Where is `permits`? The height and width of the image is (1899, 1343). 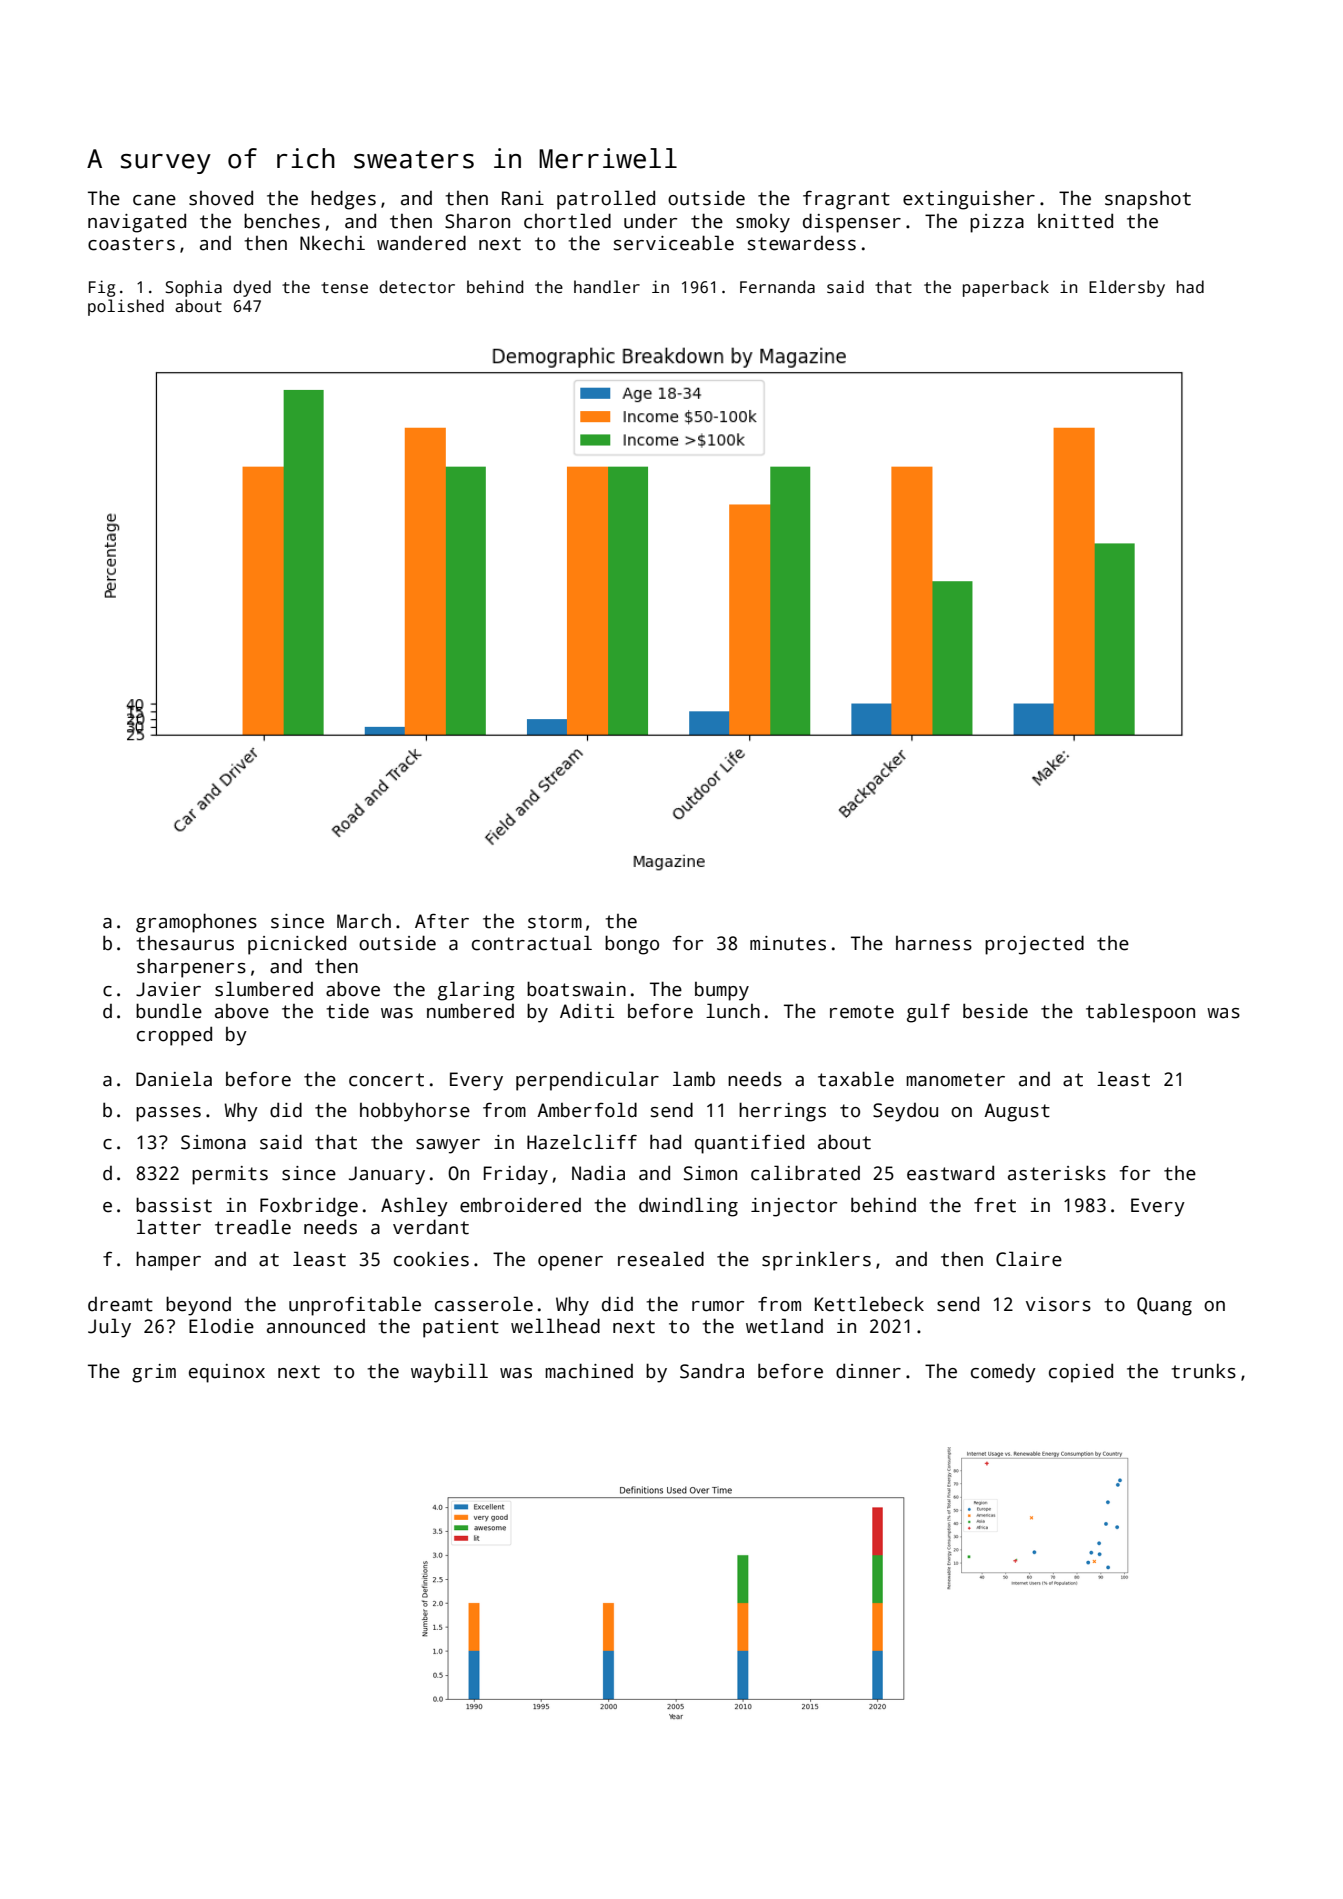 permits is located at coordinates (230, 1175).
